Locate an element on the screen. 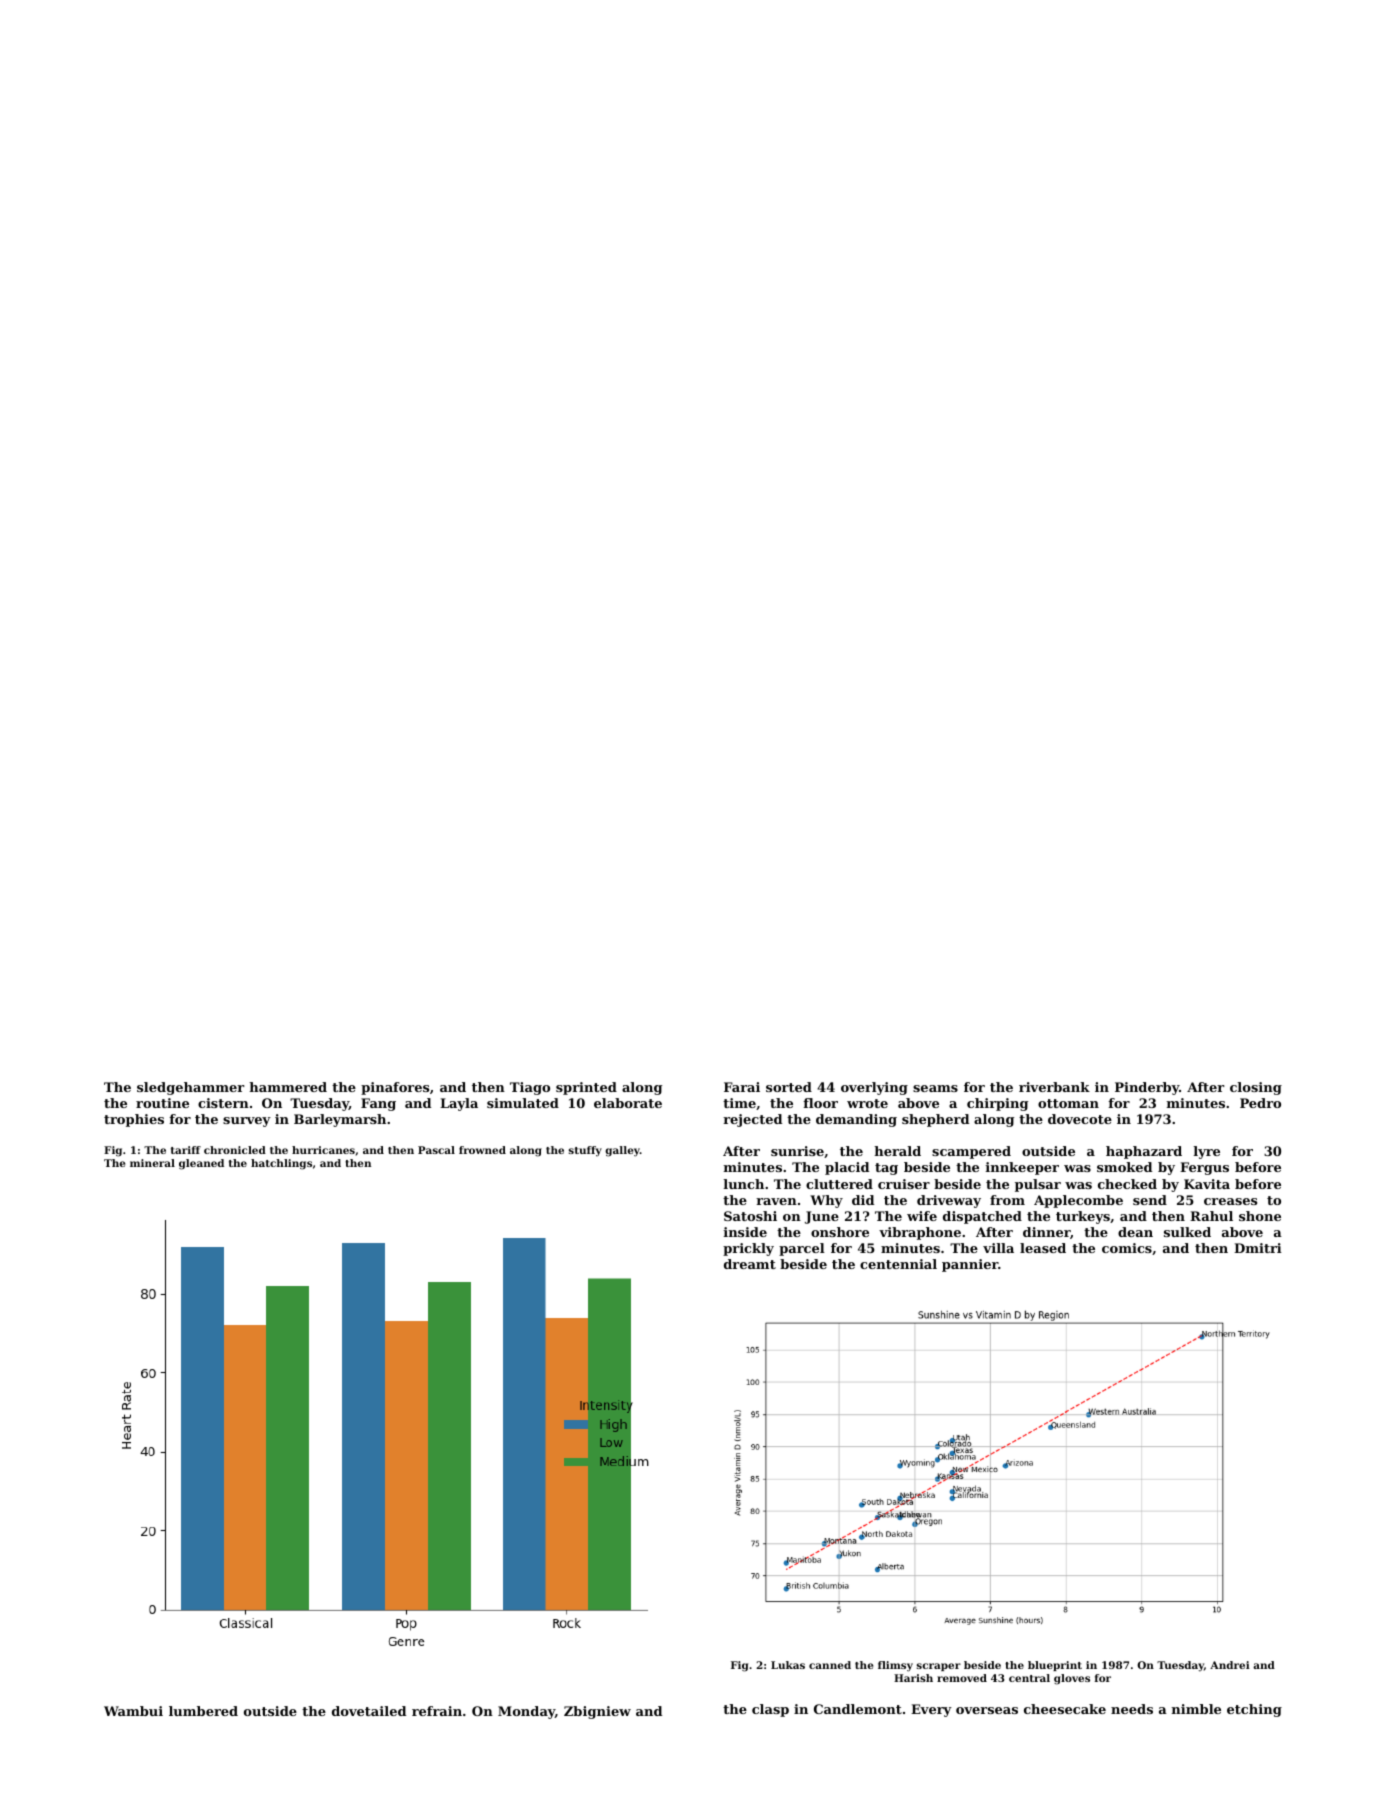 This screenshot has width=1386, height=1794. Candlemont is located at coordinates (858, 1709).
